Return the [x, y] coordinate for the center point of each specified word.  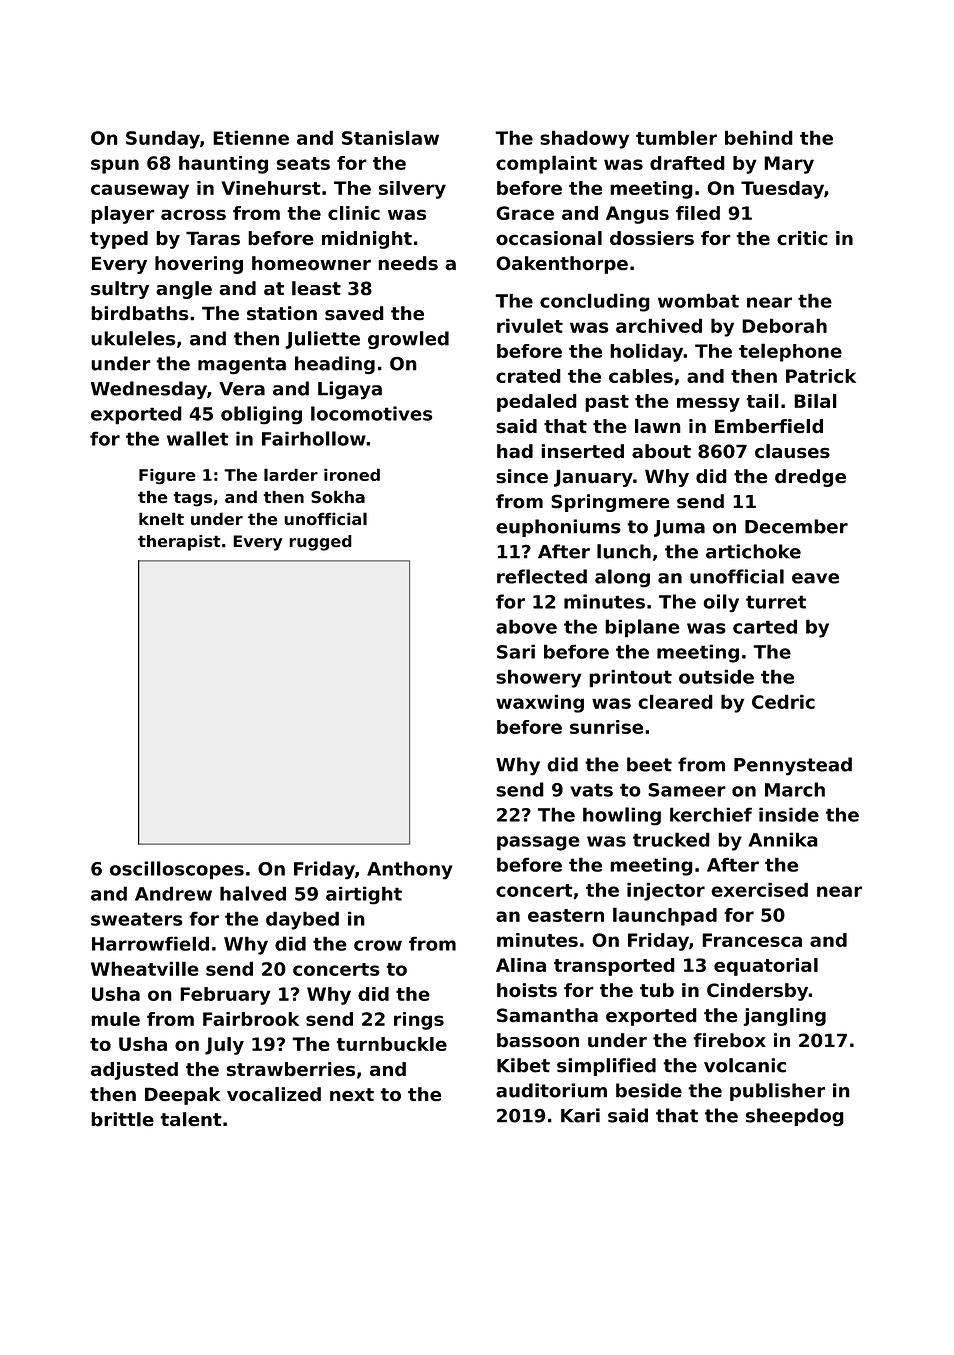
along [622, 578]
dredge [810, 478]
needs [408, 263]
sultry [120, 290]
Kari [580, 1115]
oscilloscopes [177, 870]
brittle [122, 1119]
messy [708, 404]
